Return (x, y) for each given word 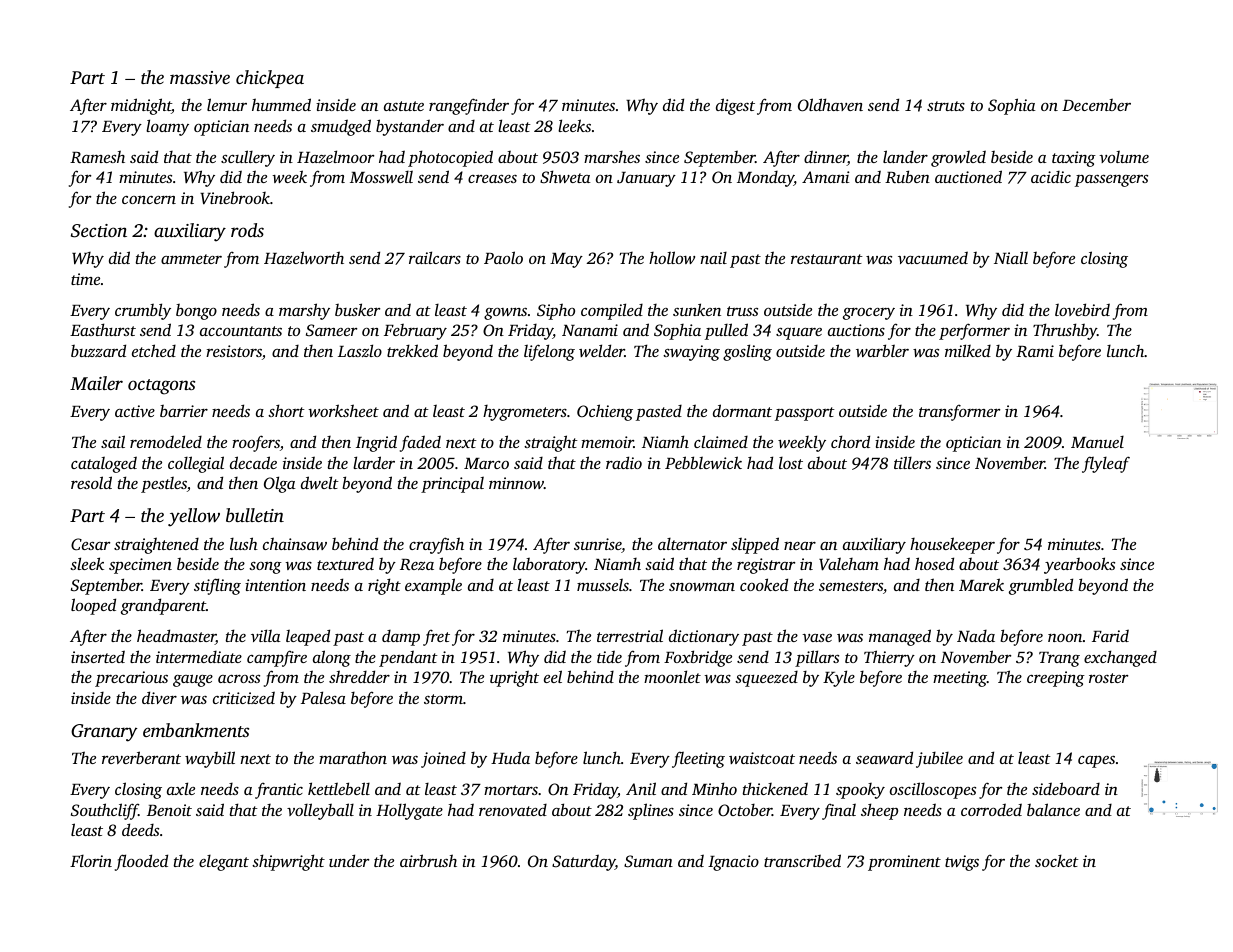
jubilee (939, 760)
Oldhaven (830, 105)
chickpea (270, 79)
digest (735, 106)
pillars (817, 658)
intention (275, 585)
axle (181, 788)
